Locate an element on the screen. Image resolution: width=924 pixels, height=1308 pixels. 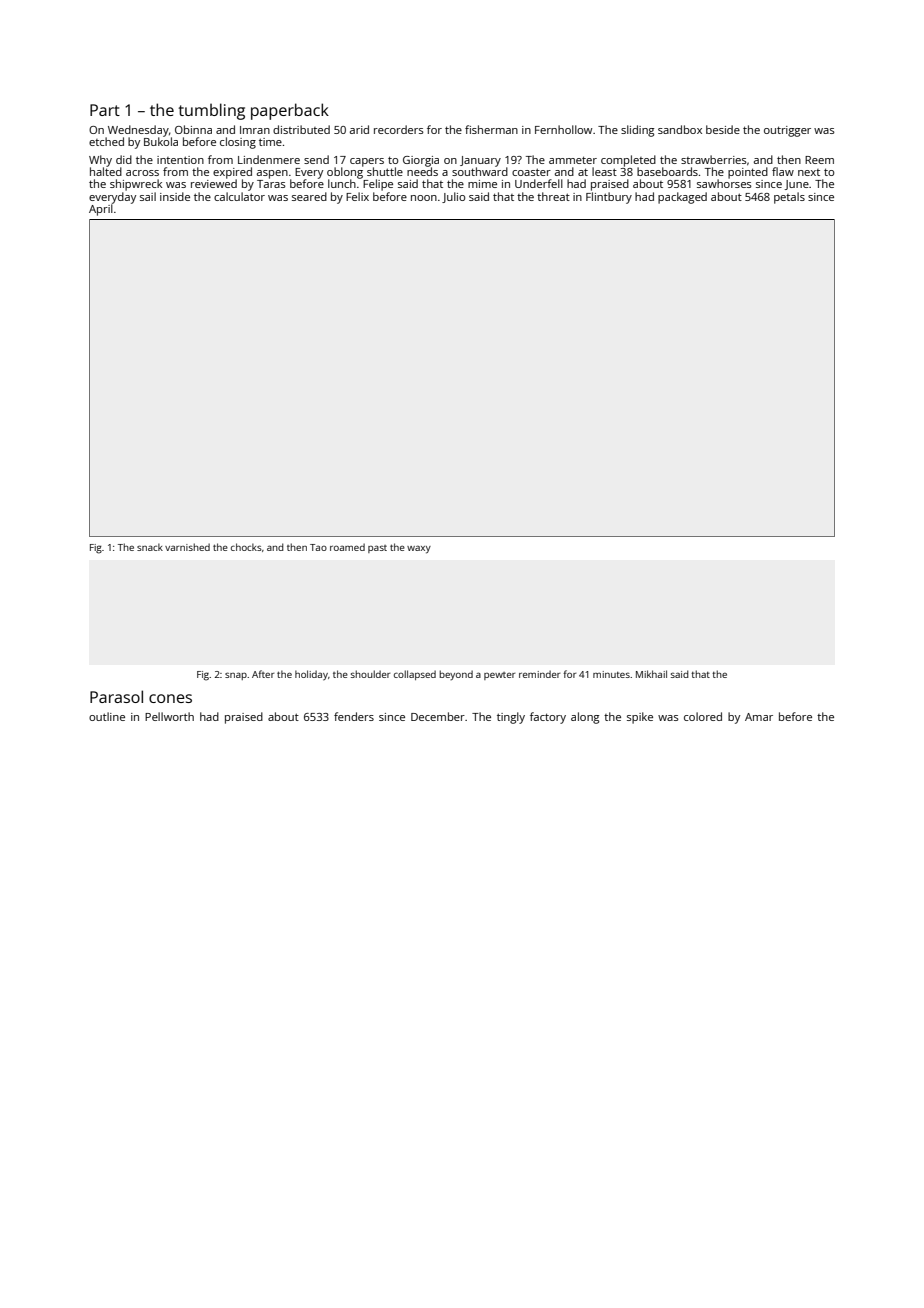
paperback is located at coordinates (290, 111).
